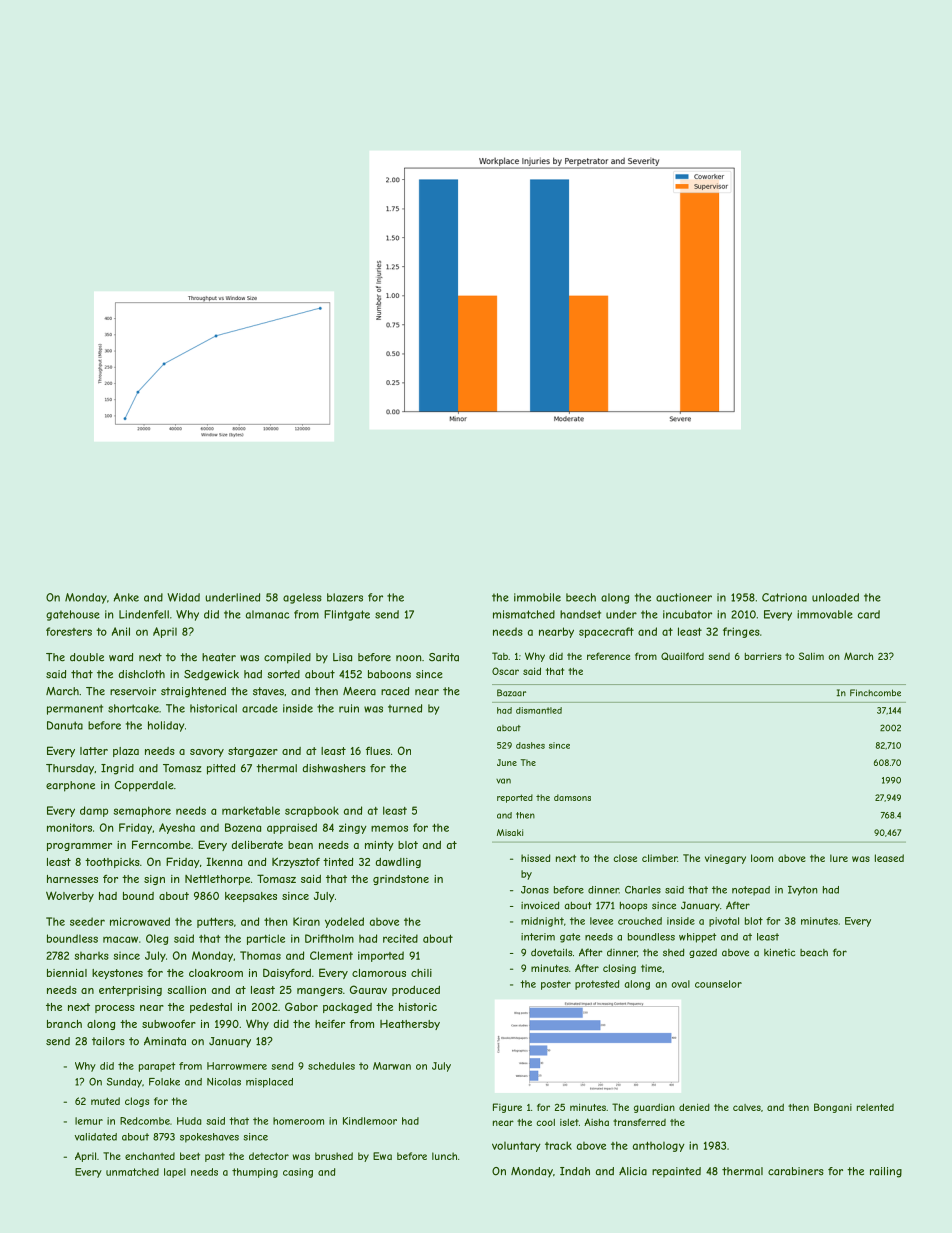 The width and height of the screenshot is (952, 1233). I want to click on damsons, so click(572, 797).
